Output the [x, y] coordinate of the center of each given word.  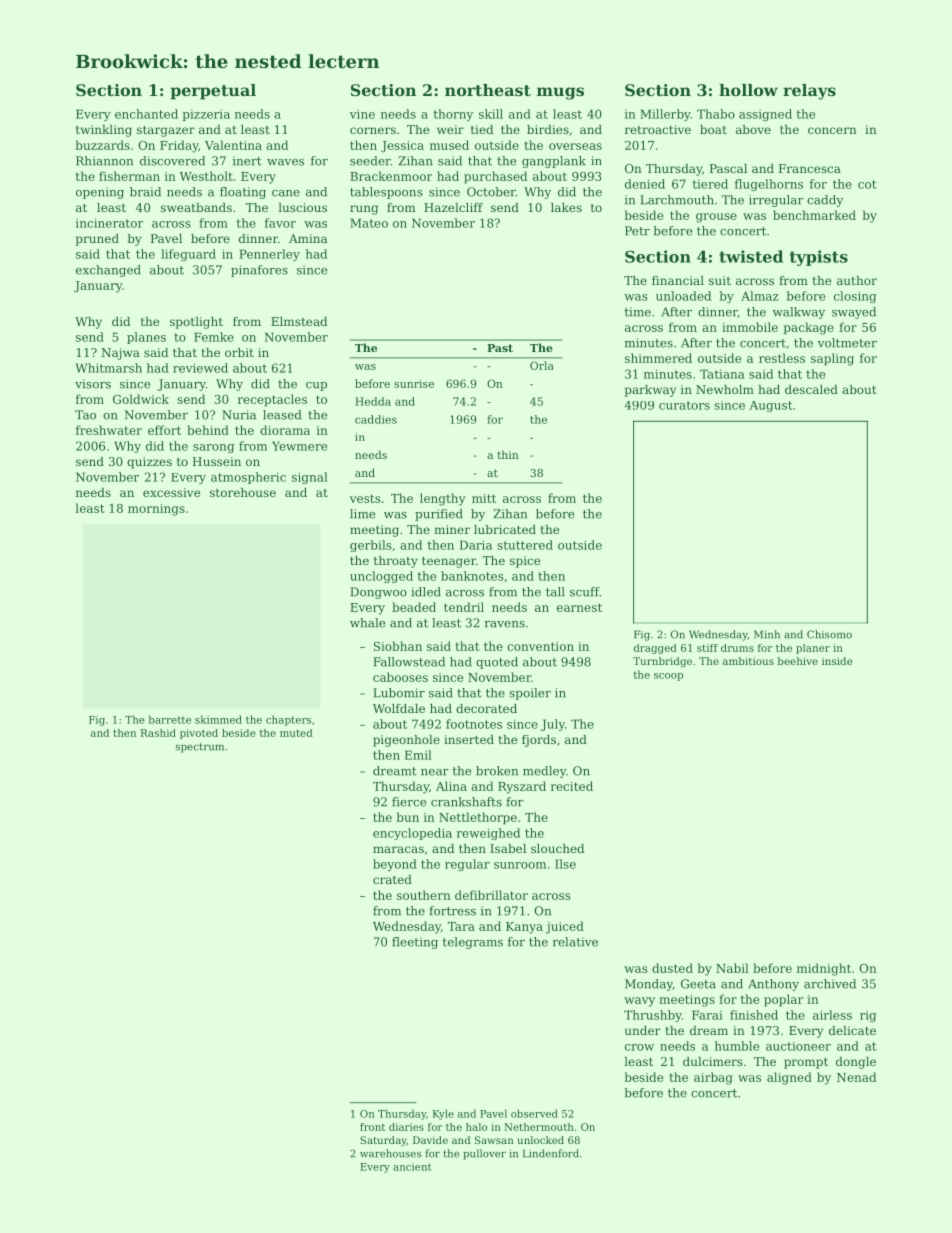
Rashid [158, 733]
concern [832, 130]
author [857, 280]
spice [525, 562]
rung [364, 210]
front [372, 1127]
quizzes [149, 463]
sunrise [414, 384]
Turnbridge [662, 662]
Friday [179, 146]
